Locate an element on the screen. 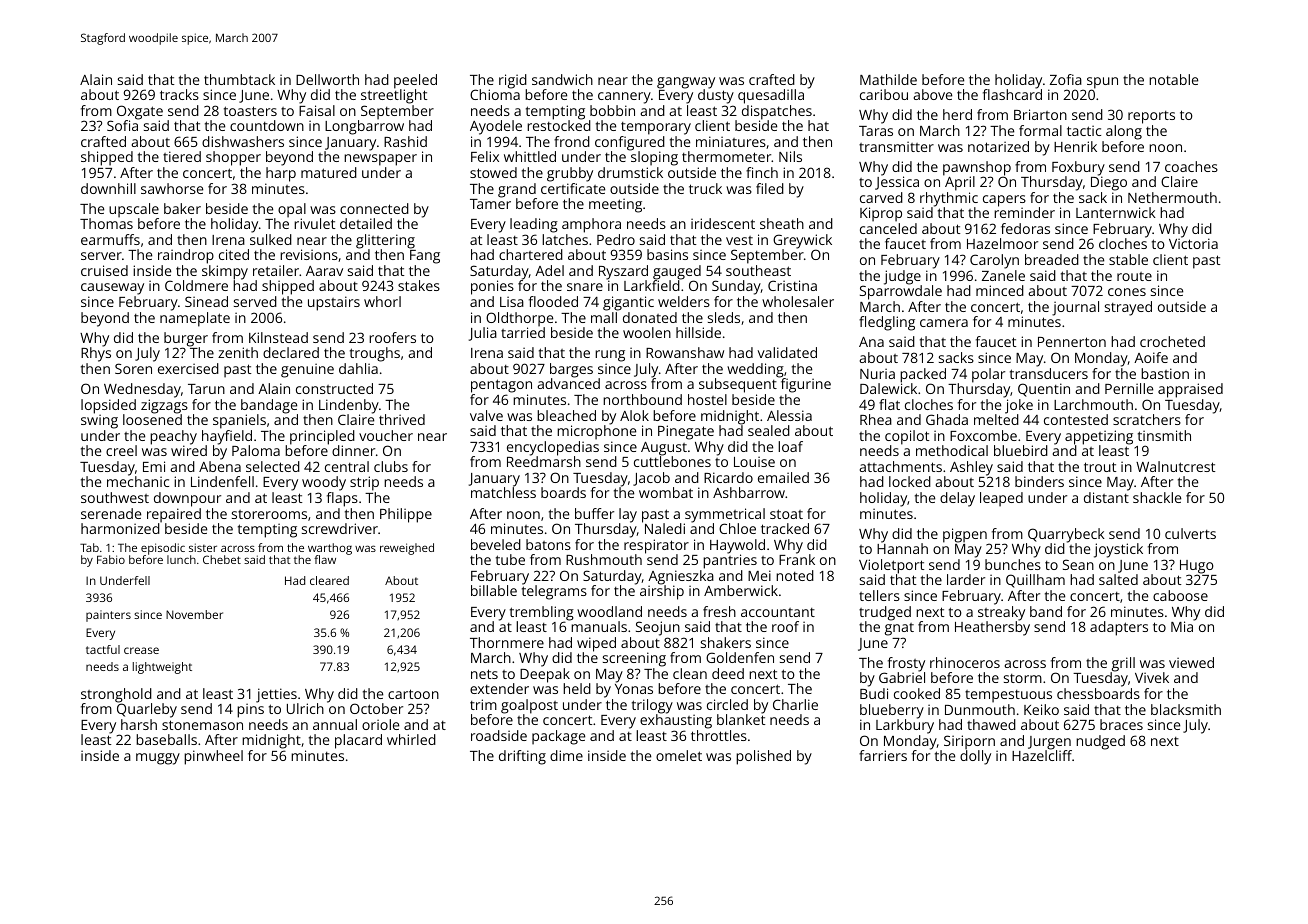 Image resolution: width=1308 pixels, height=924 pixels. barges is located at coordinates (571, 370).
